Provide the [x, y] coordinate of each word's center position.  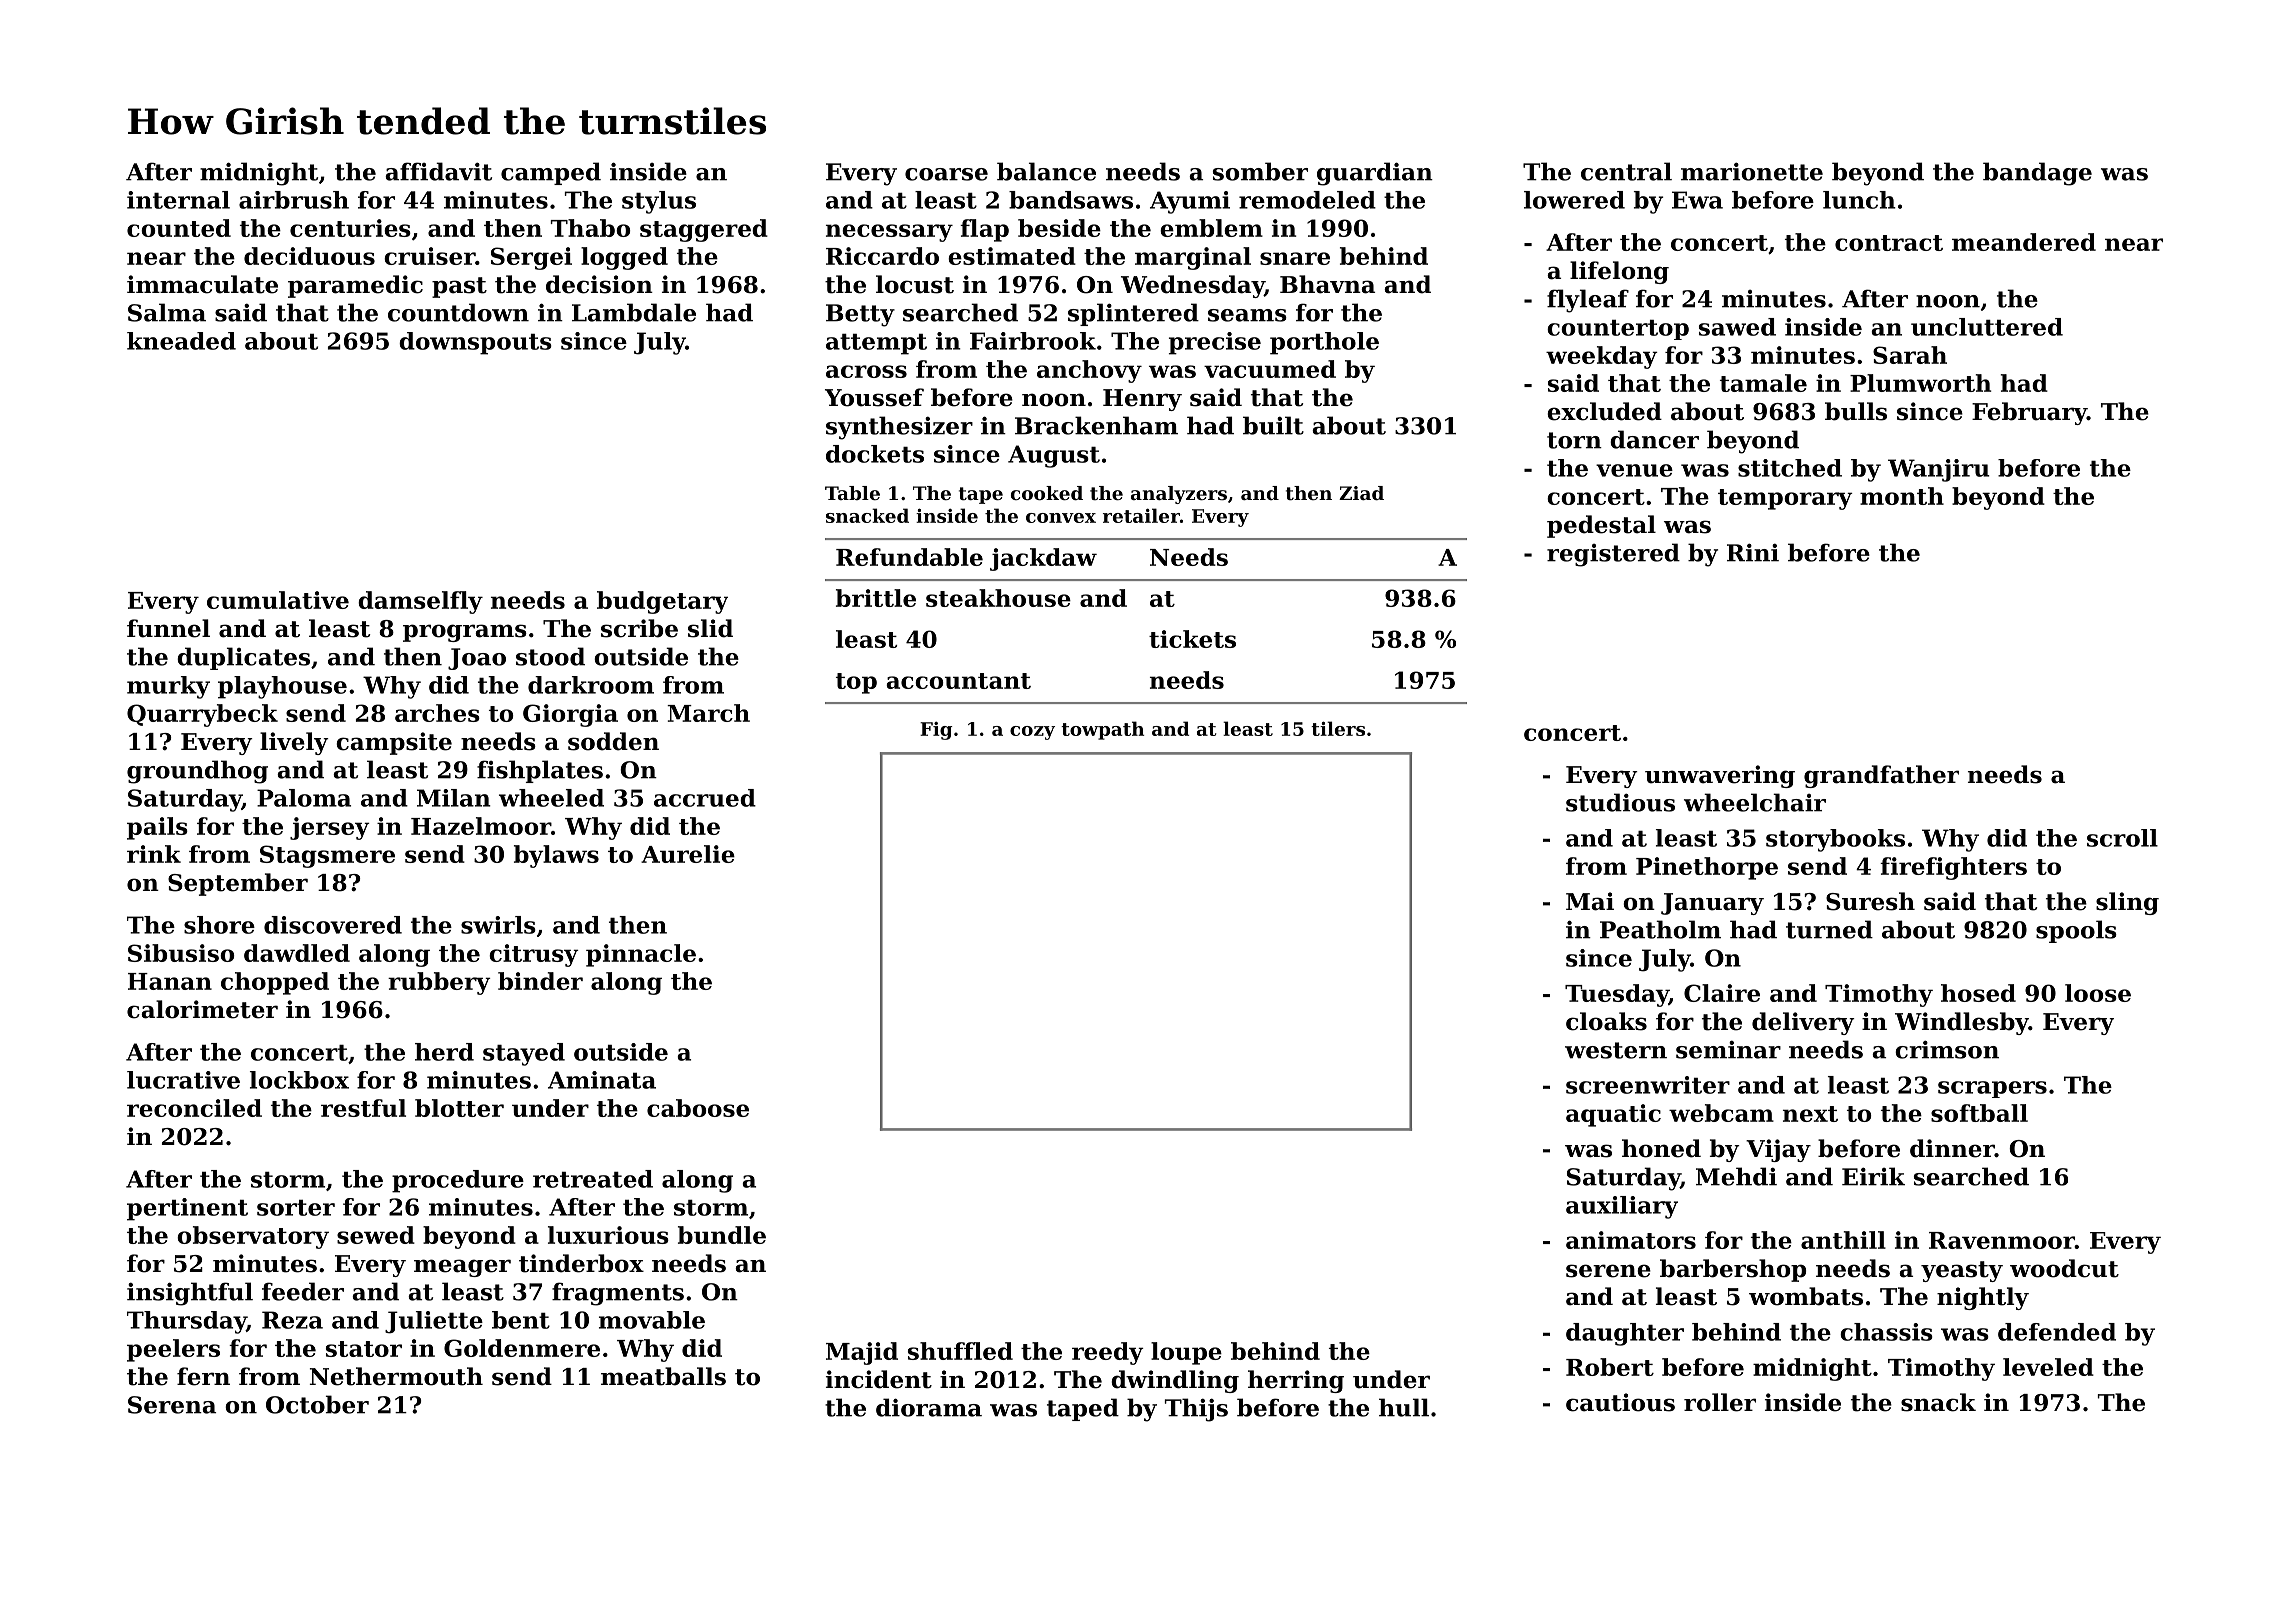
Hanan [170, 981]
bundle [722, 1235]
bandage [2037, 174]
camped [551, 173]
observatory [253, 1237]
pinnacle [641, 955]
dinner [1952, 1148]
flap [984, 230]
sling [2127, 903]
